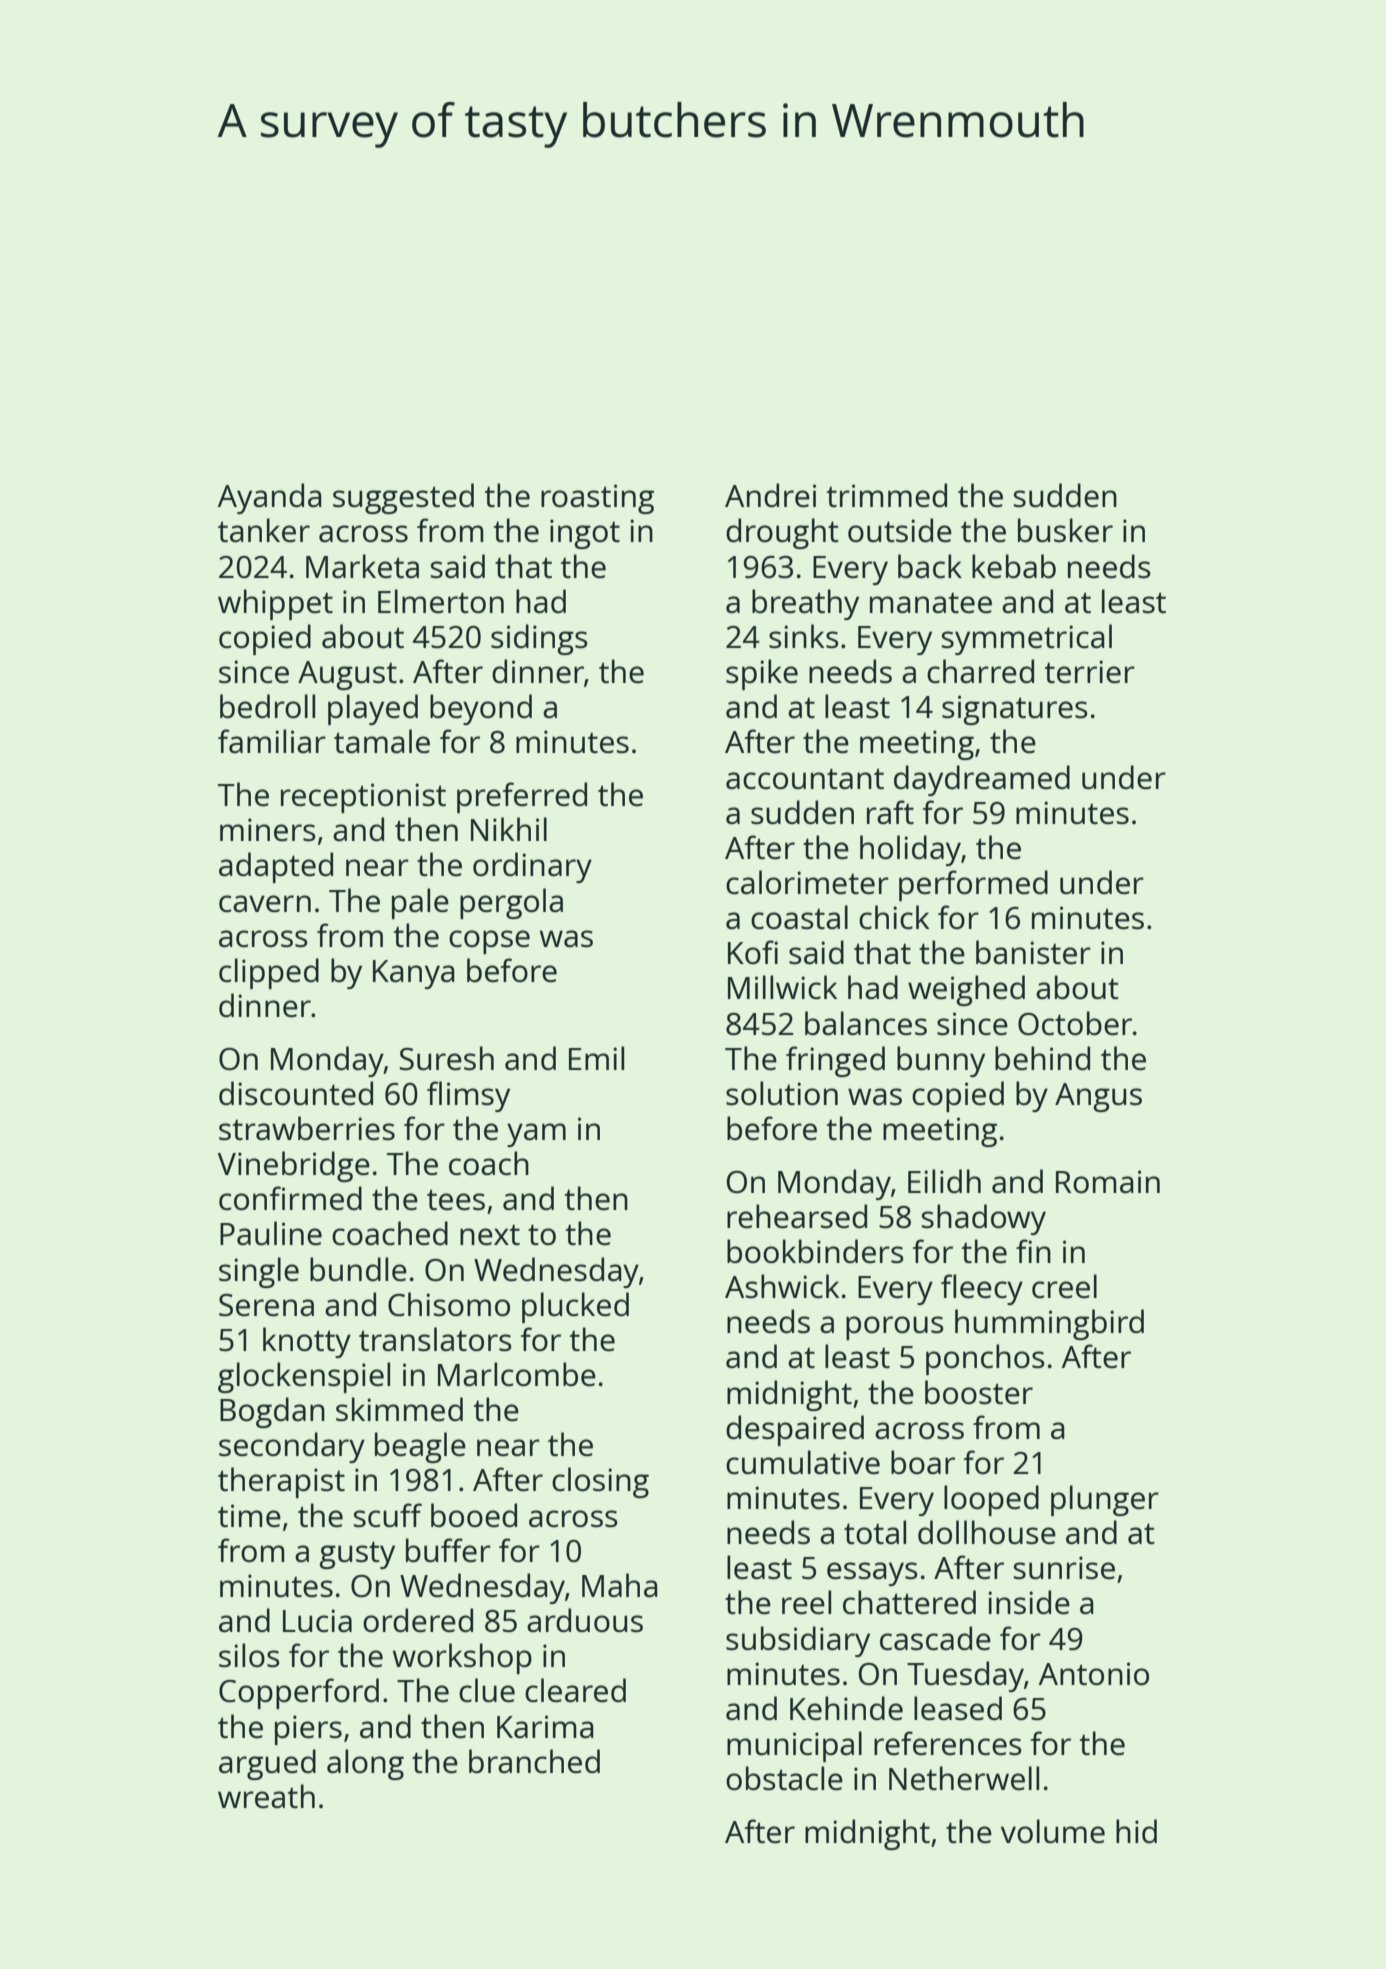 The image size is (1386, 1969). What do you see at coordinates (1105, 1500) in the image?
I see `plunger` at bounding box center [1105, 1500].
